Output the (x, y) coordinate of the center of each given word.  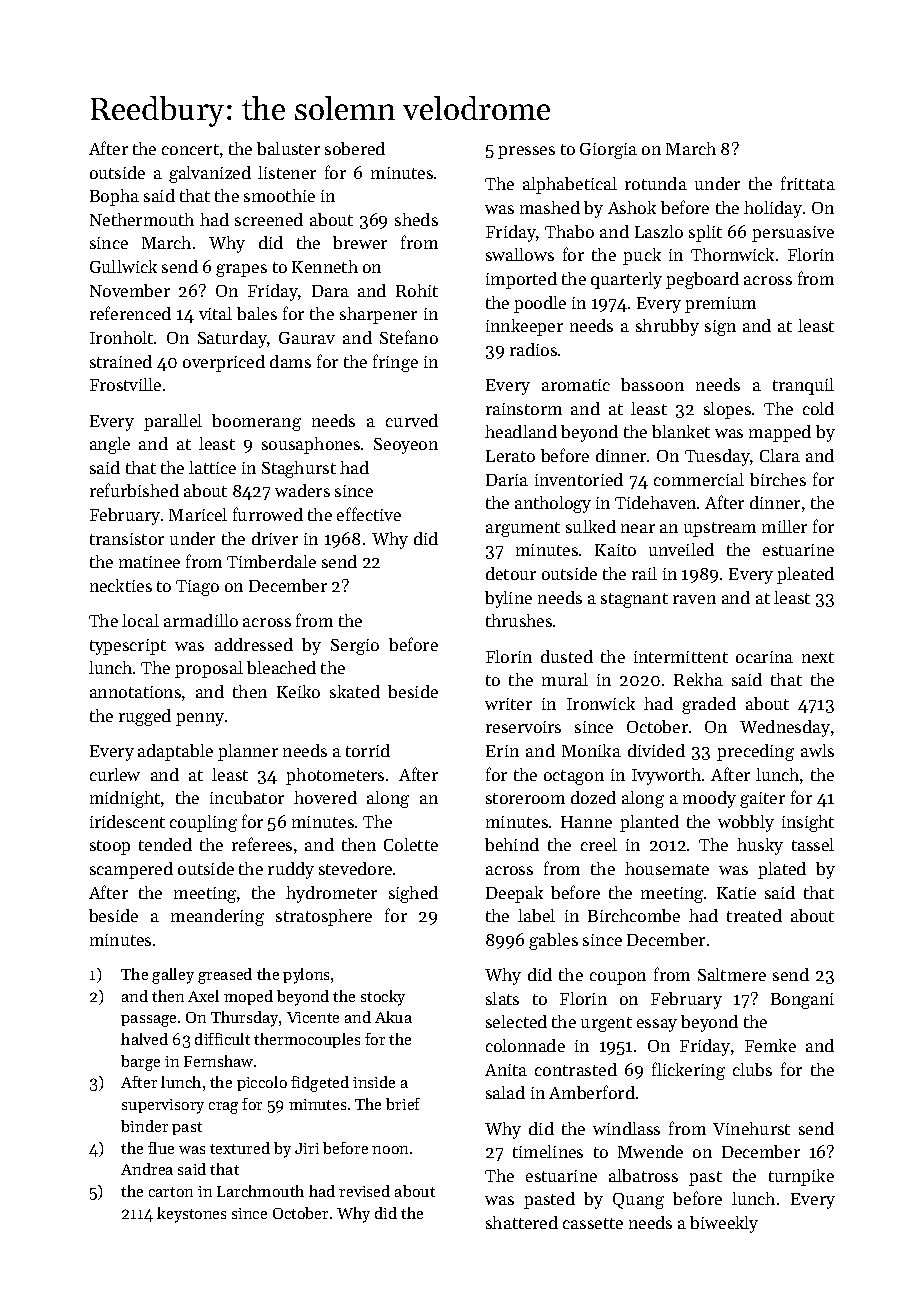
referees (262, 844)
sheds (416, 219)
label (536, 915)
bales (257, 313)
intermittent (681, 657)
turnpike (801, 1177)
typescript (128, 647)
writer (508, 704)
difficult (222, 1039)
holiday (773, 209)
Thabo (569, 231)
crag (223, 1108)
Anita (506, 1070)
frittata (808, 183)
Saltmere (732, 974)
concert (190, 149)
